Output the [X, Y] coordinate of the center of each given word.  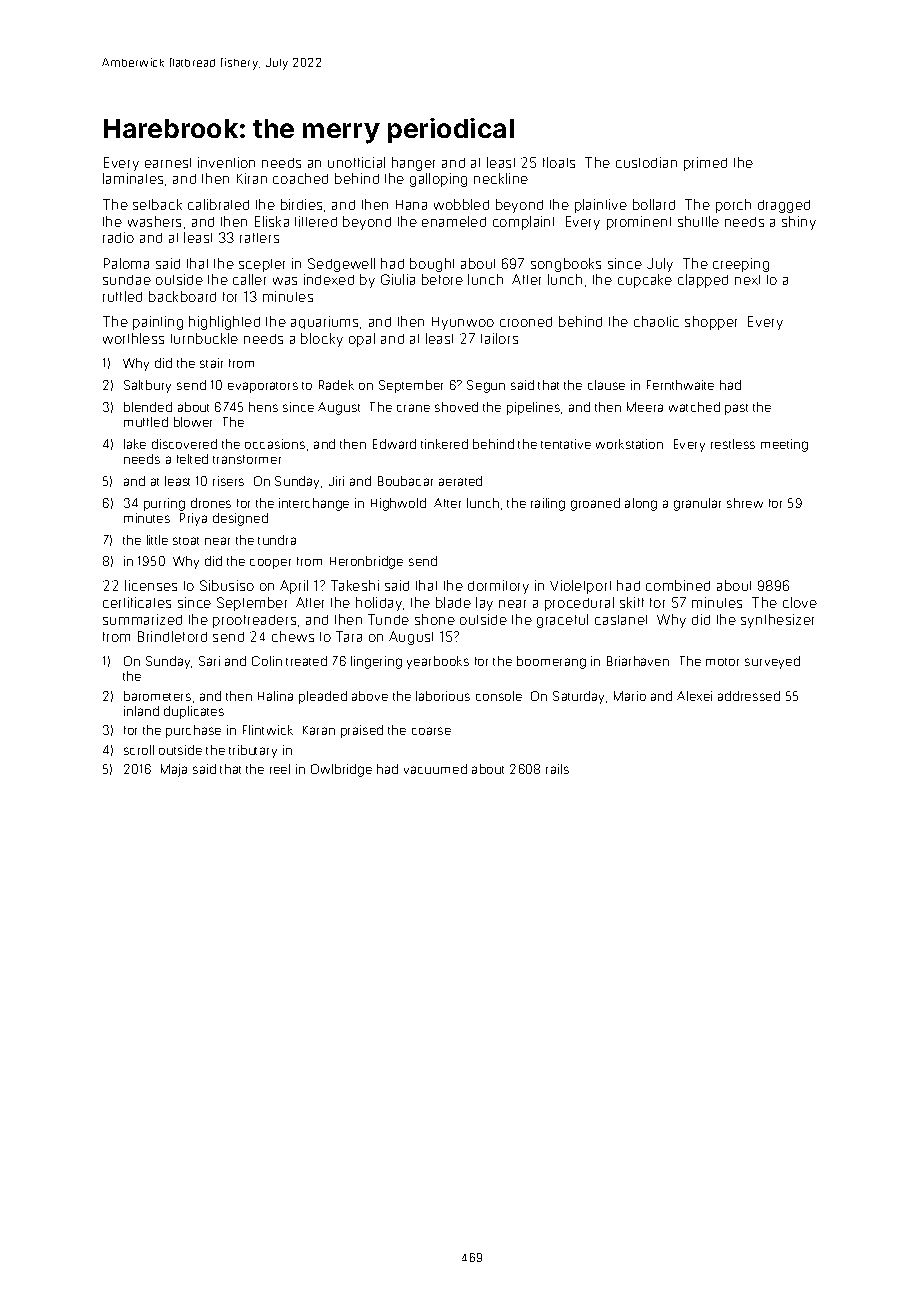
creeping [741, 265]
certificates [137, 602]
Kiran [252, 178]
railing [548, 504]
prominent [639, 223]
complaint [523, 223]
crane [413, 408]
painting [158, 323]
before [442, 279]
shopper [711, 323]
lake [135, 444]
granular [697, 504]
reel [280, 769]
